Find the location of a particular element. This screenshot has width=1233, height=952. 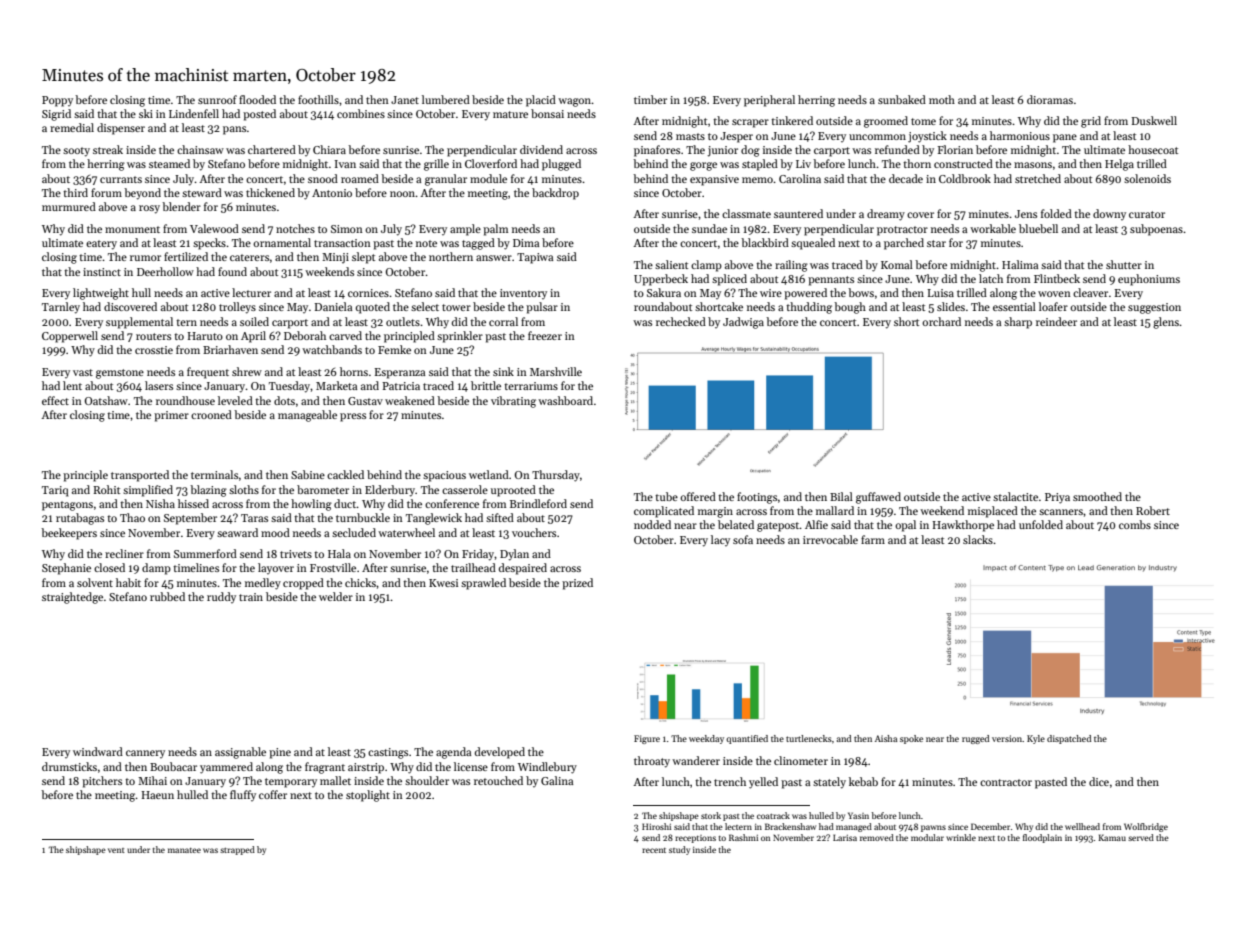

frequent is located at coordinates (208, 373).
